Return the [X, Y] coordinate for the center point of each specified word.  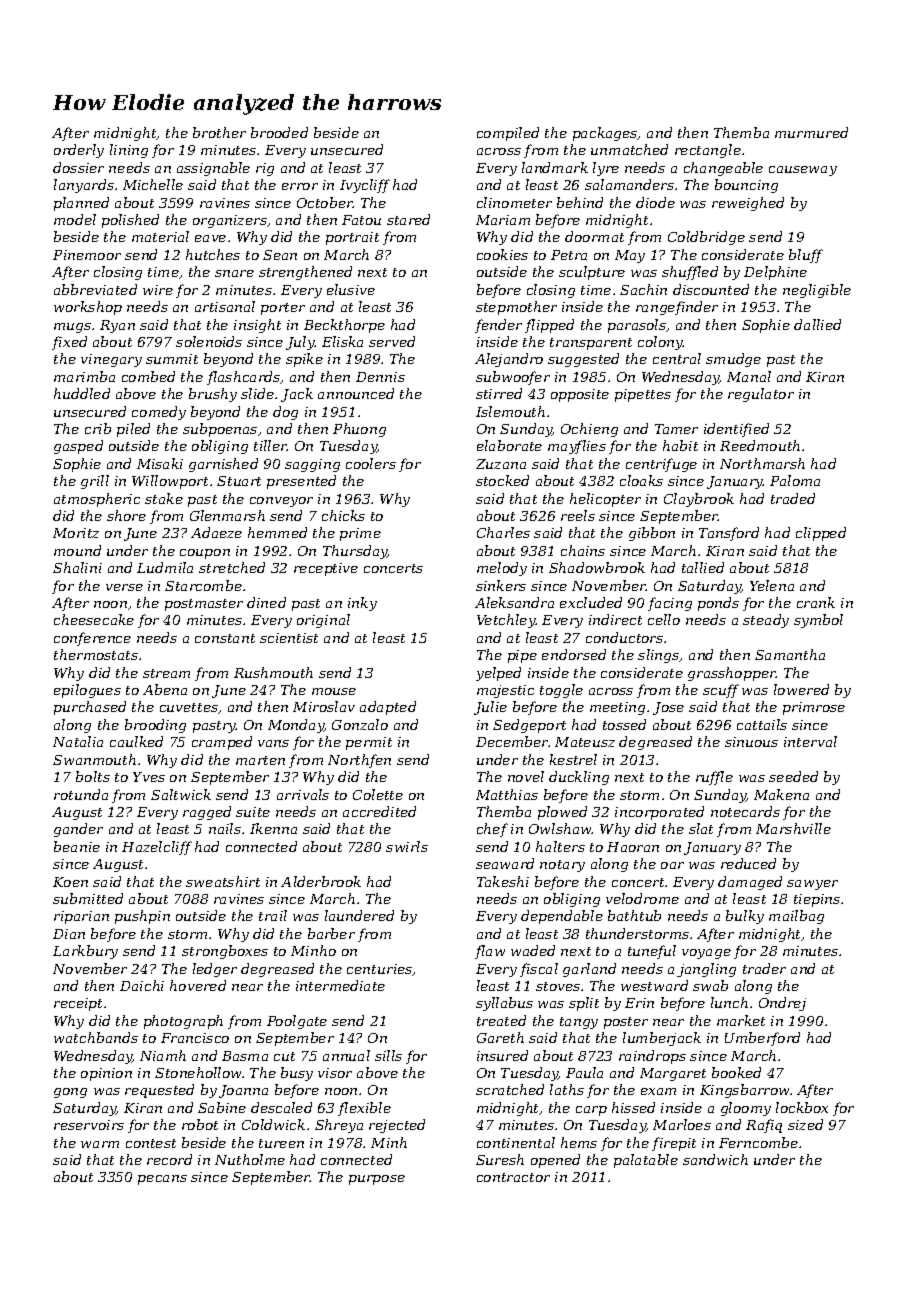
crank [816, 602]
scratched [510, 1089]
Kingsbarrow [745, 1091]
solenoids [209, 341]
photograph [183, 1022]
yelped [498, 674]
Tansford [729, 534]
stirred [499, 393]
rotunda [81, 794]
